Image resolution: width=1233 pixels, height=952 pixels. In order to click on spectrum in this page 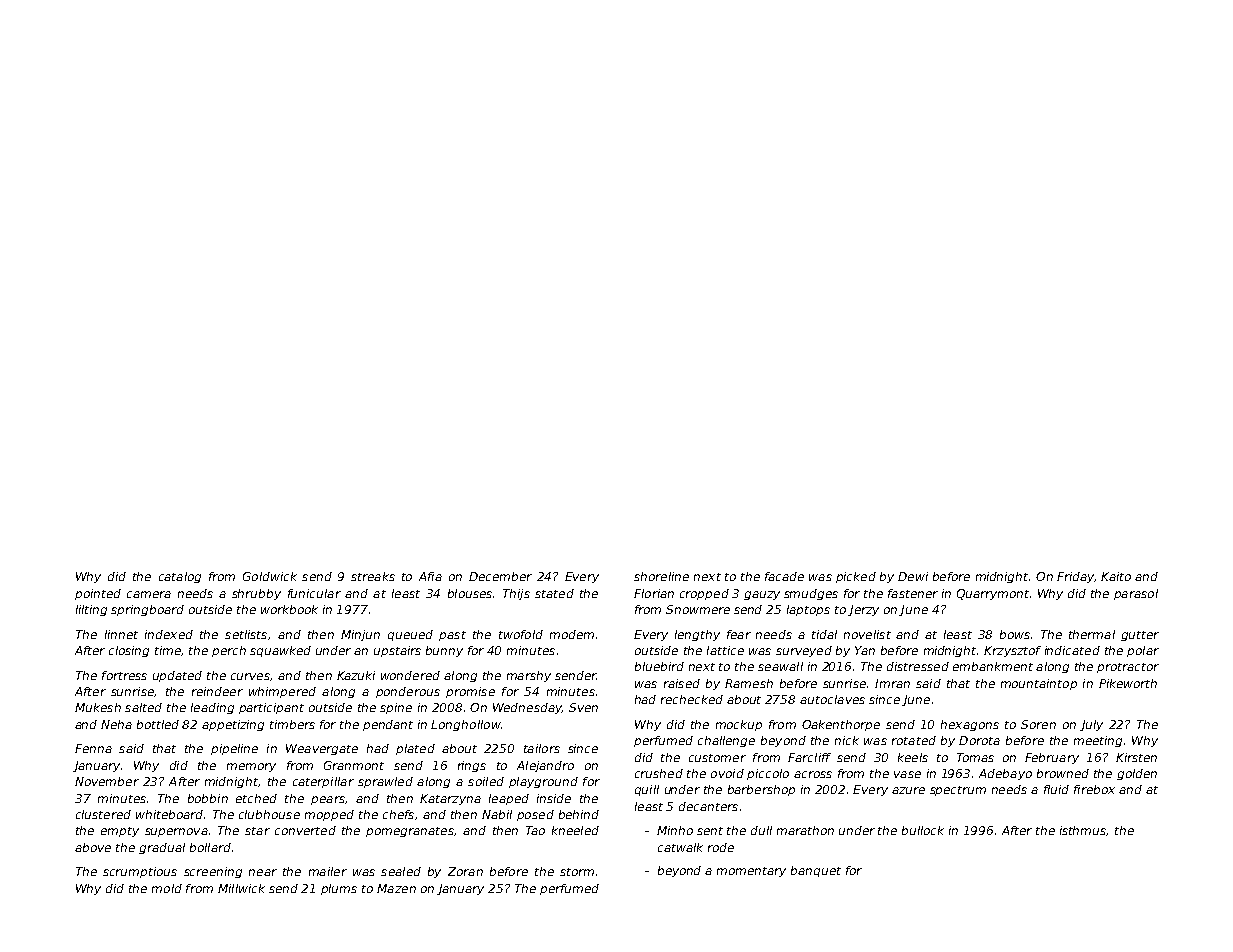, I will do `click(958, 791)`.
